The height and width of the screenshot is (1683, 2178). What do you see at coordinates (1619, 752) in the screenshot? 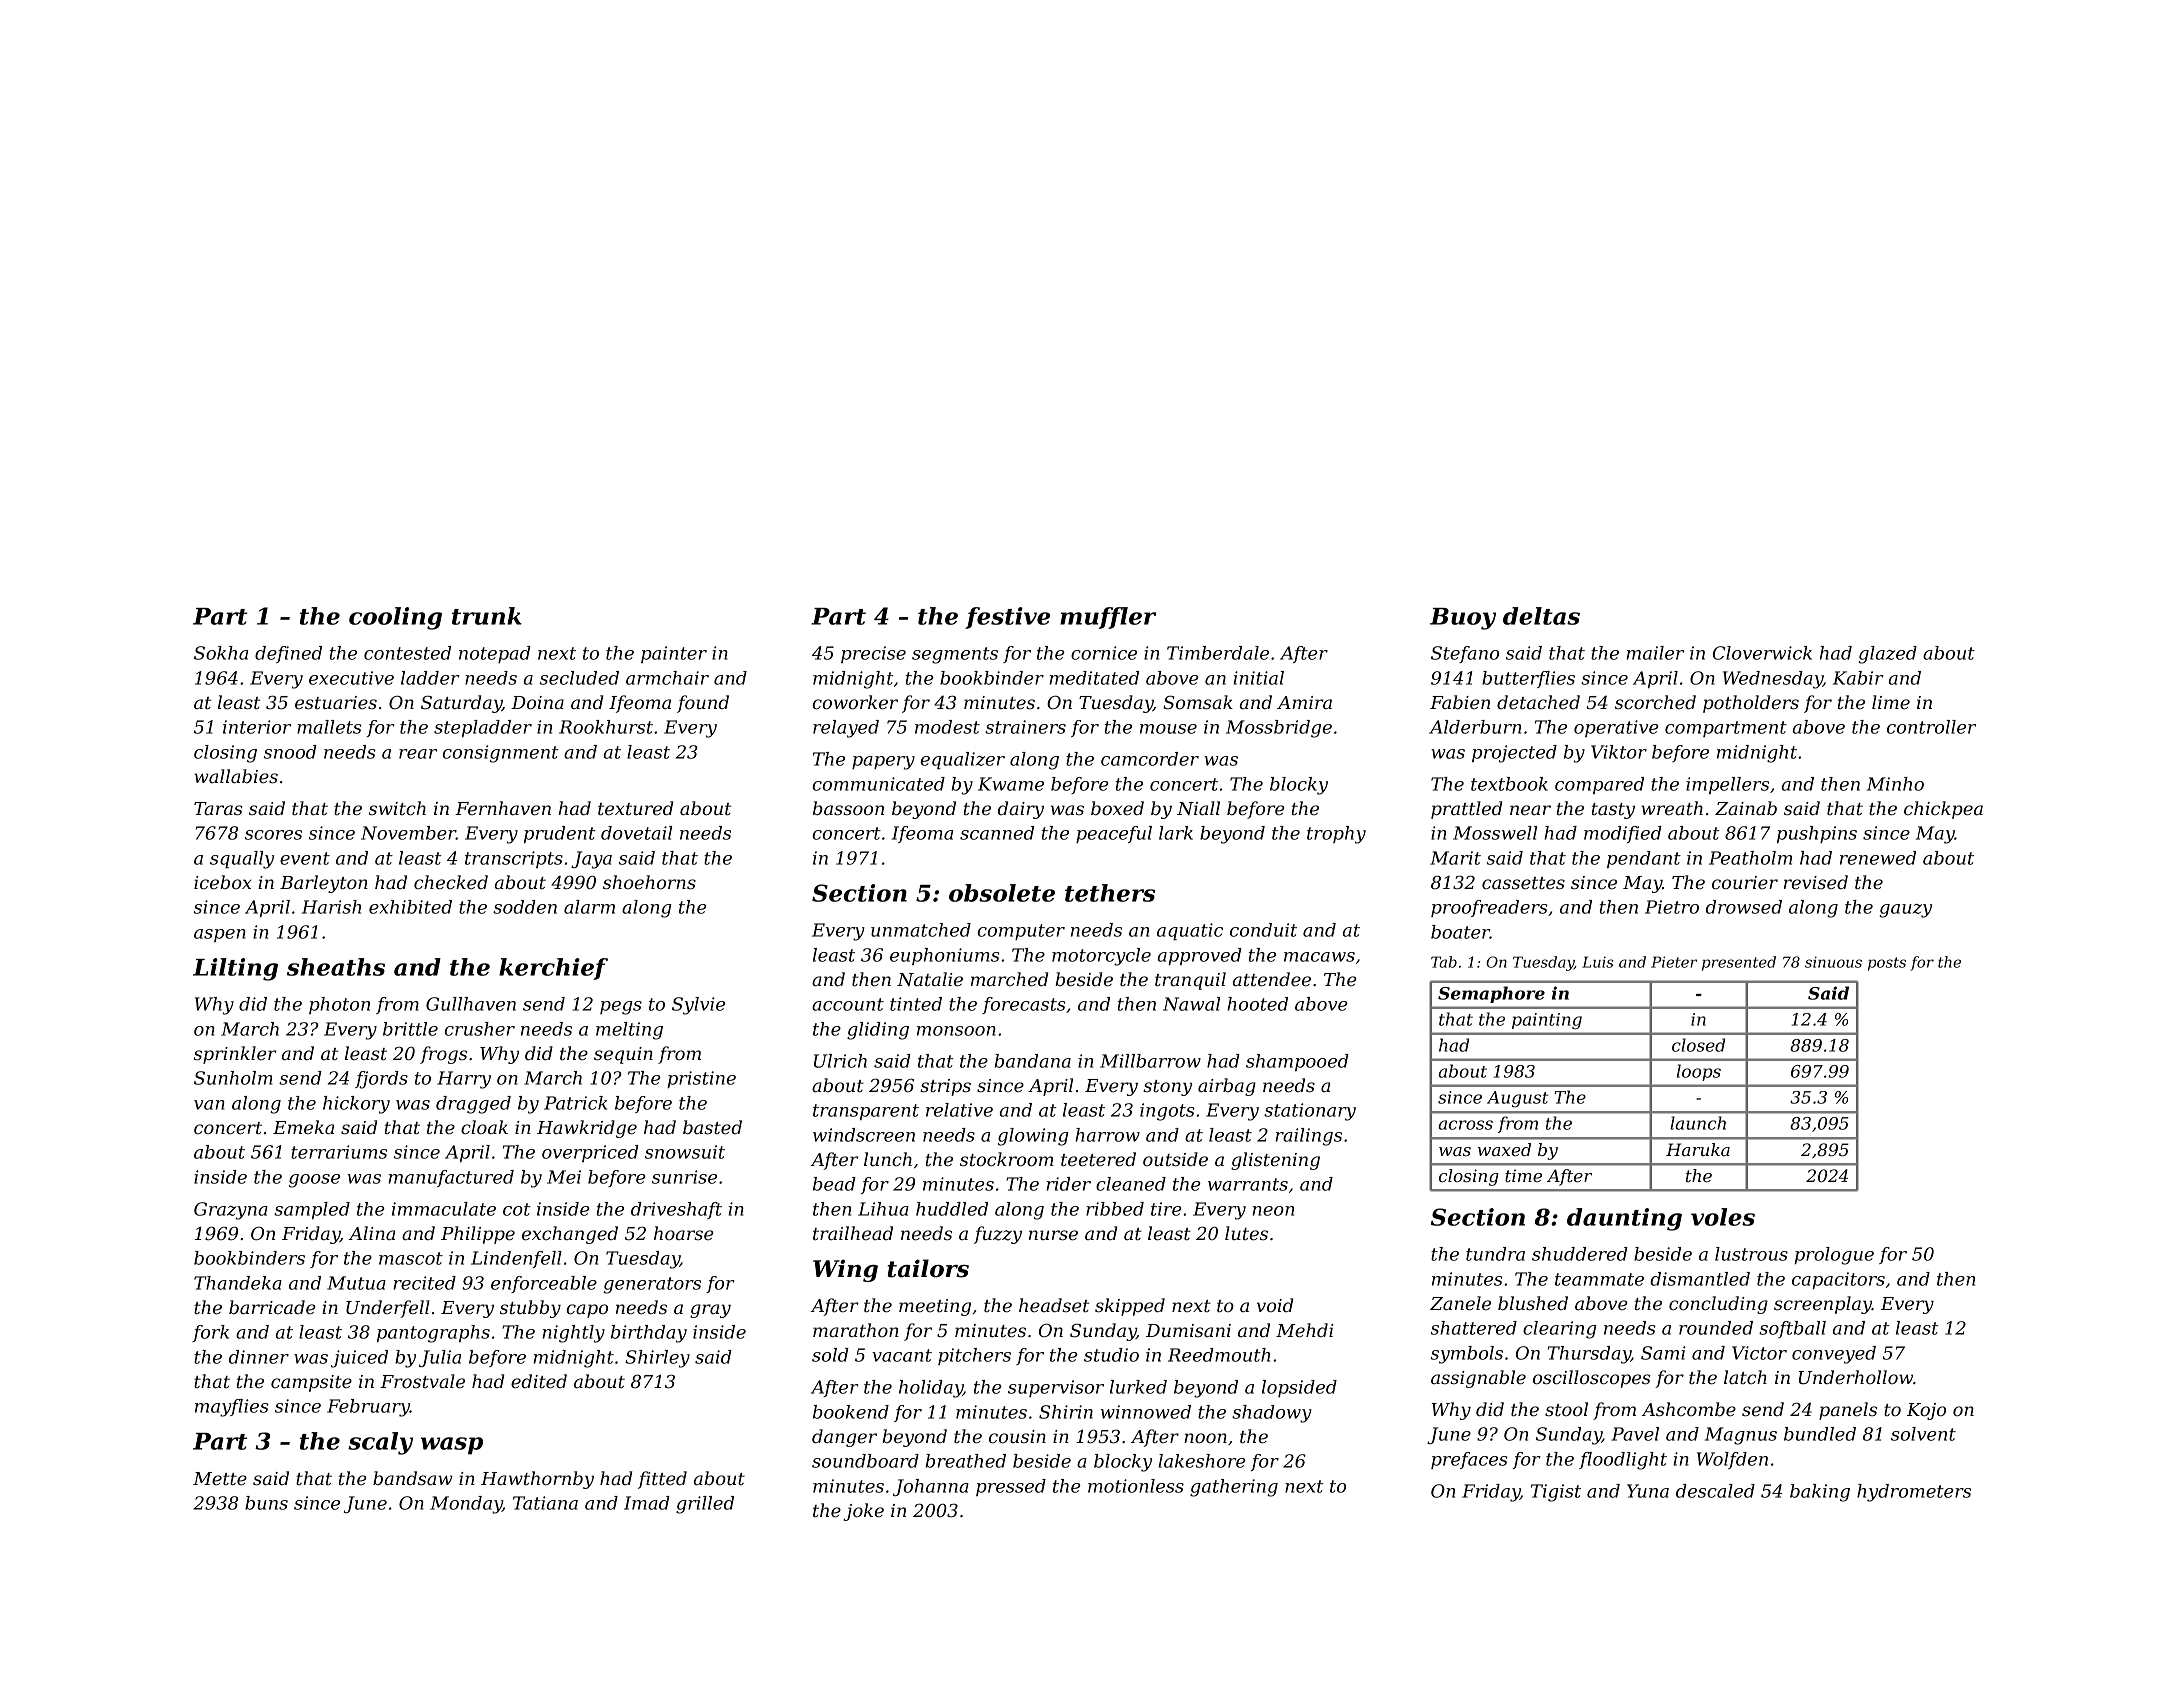
I see `Viktor` at bounding box center [1619, 752].
